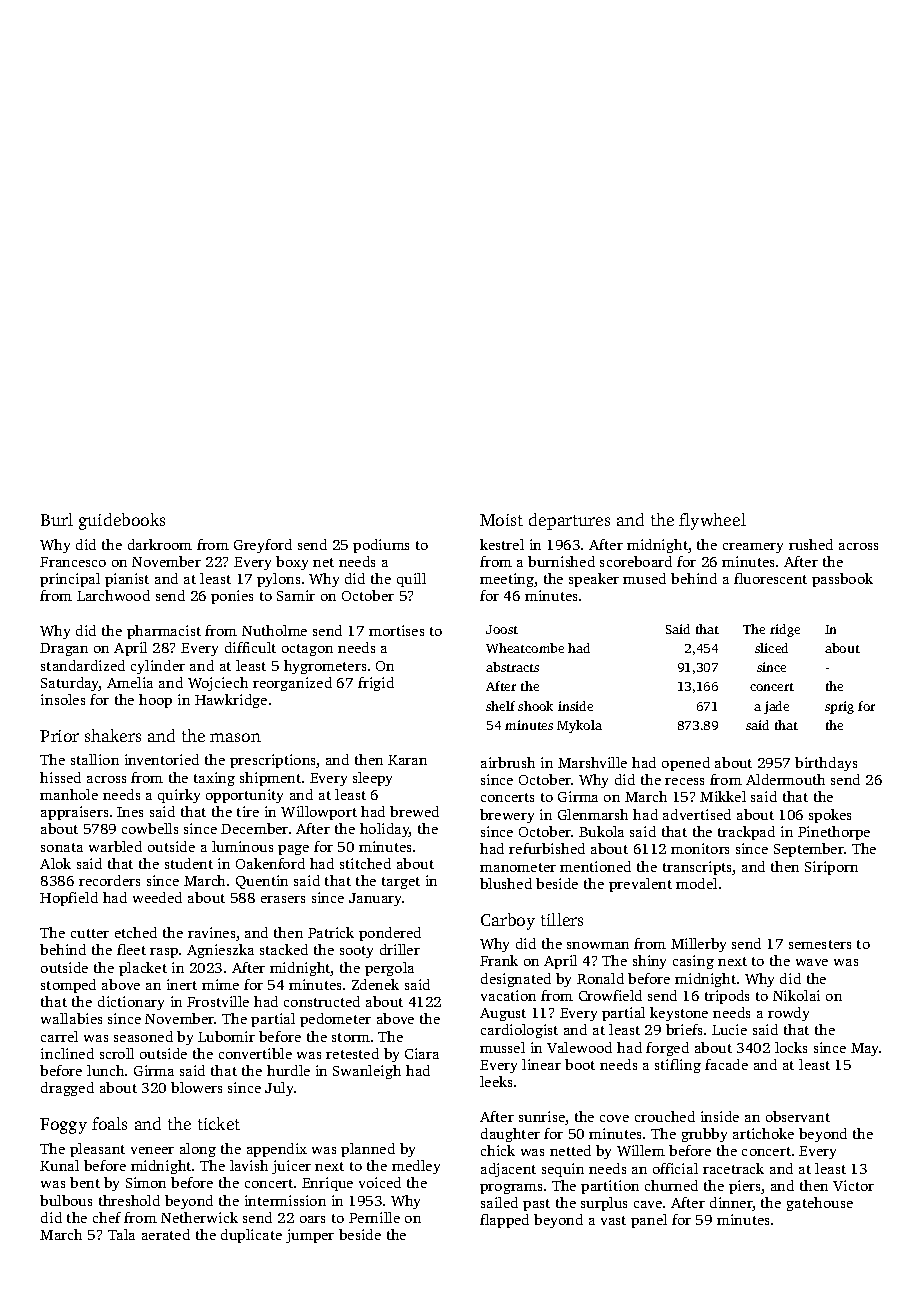  I want to click on briefs, so click(684, 1029).
